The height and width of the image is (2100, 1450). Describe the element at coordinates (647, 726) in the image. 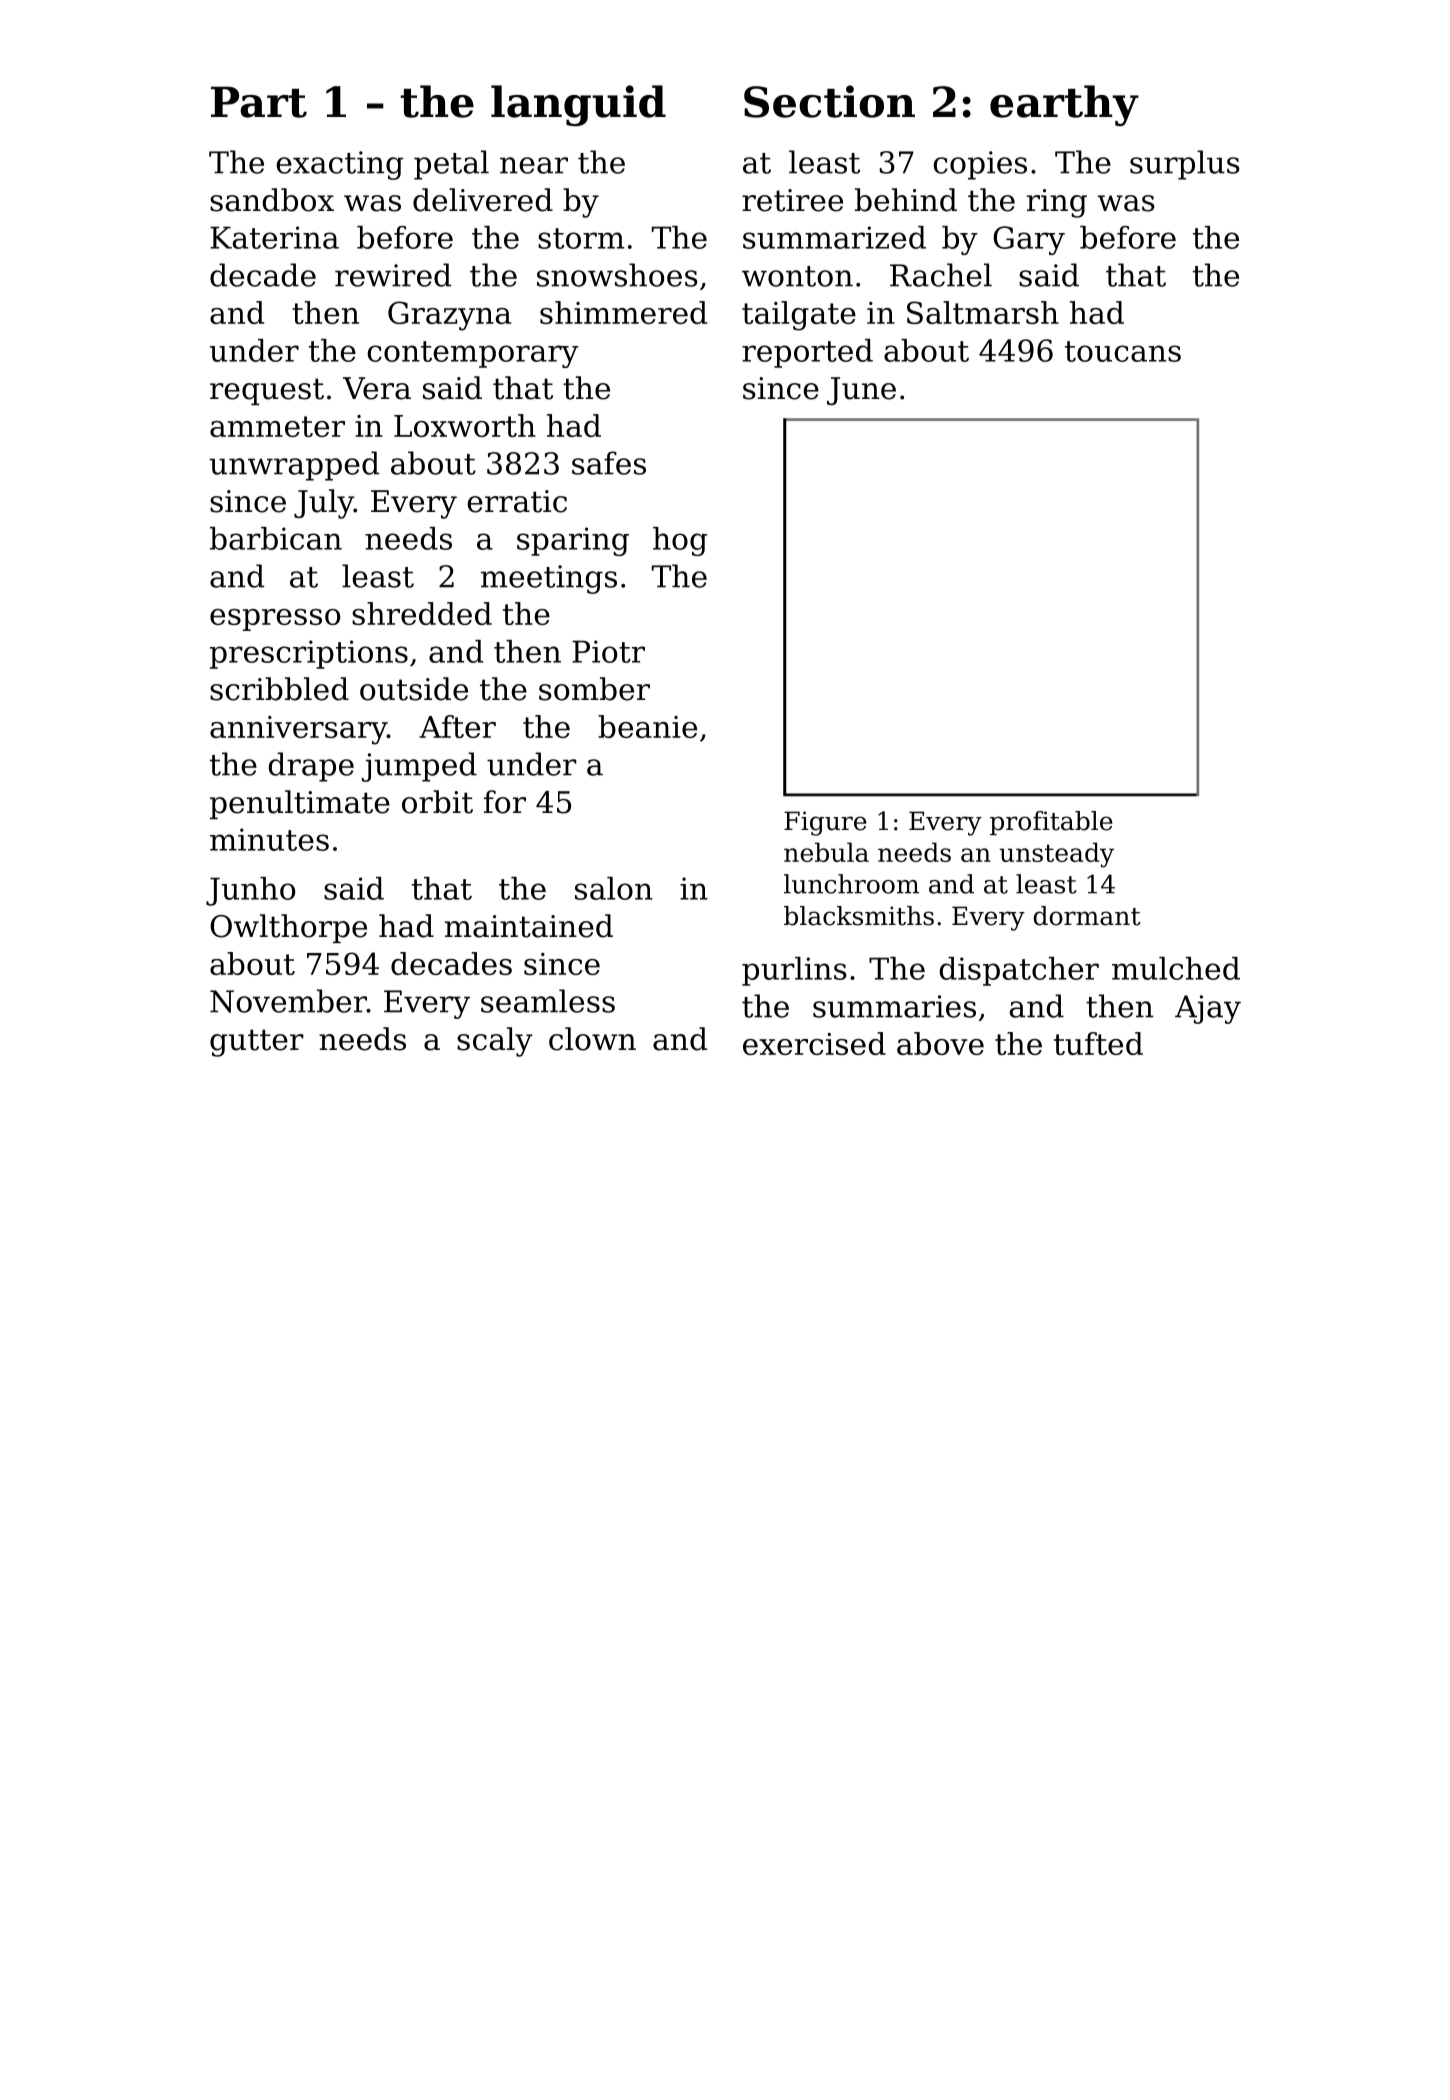

I see `beanie` at that location.
